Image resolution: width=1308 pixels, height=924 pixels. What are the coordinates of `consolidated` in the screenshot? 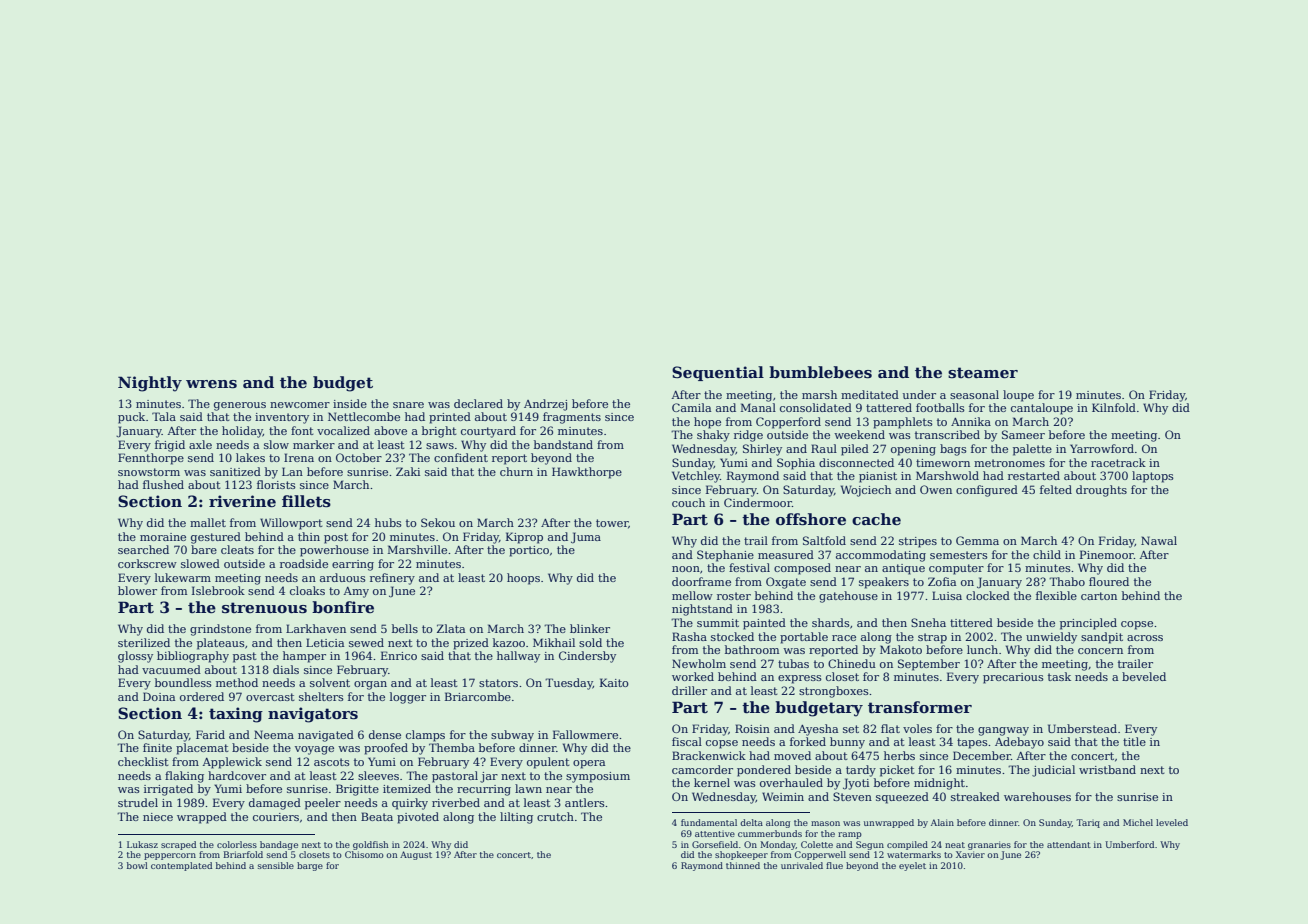 It's located at (816, 407).
